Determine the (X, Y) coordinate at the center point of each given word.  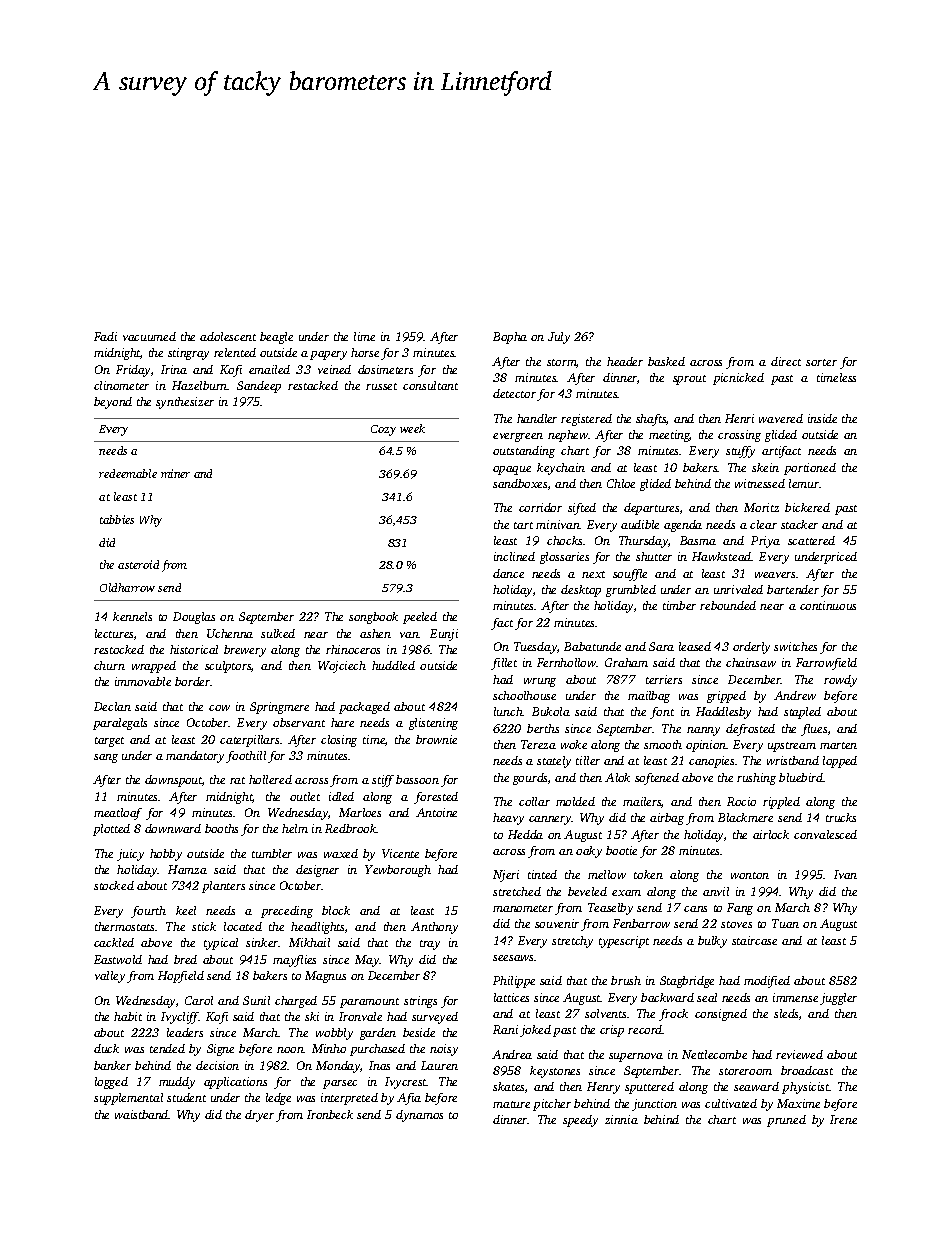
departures (651, 509)
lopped (840, 762)
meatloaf (118, 814)
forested (436, 798)
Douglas (194, 618)
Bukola (551, 711)
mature (511, 1104)
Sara (661, 646)
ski (312, 1016)
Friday (133, 371)
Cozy (383, 430)
